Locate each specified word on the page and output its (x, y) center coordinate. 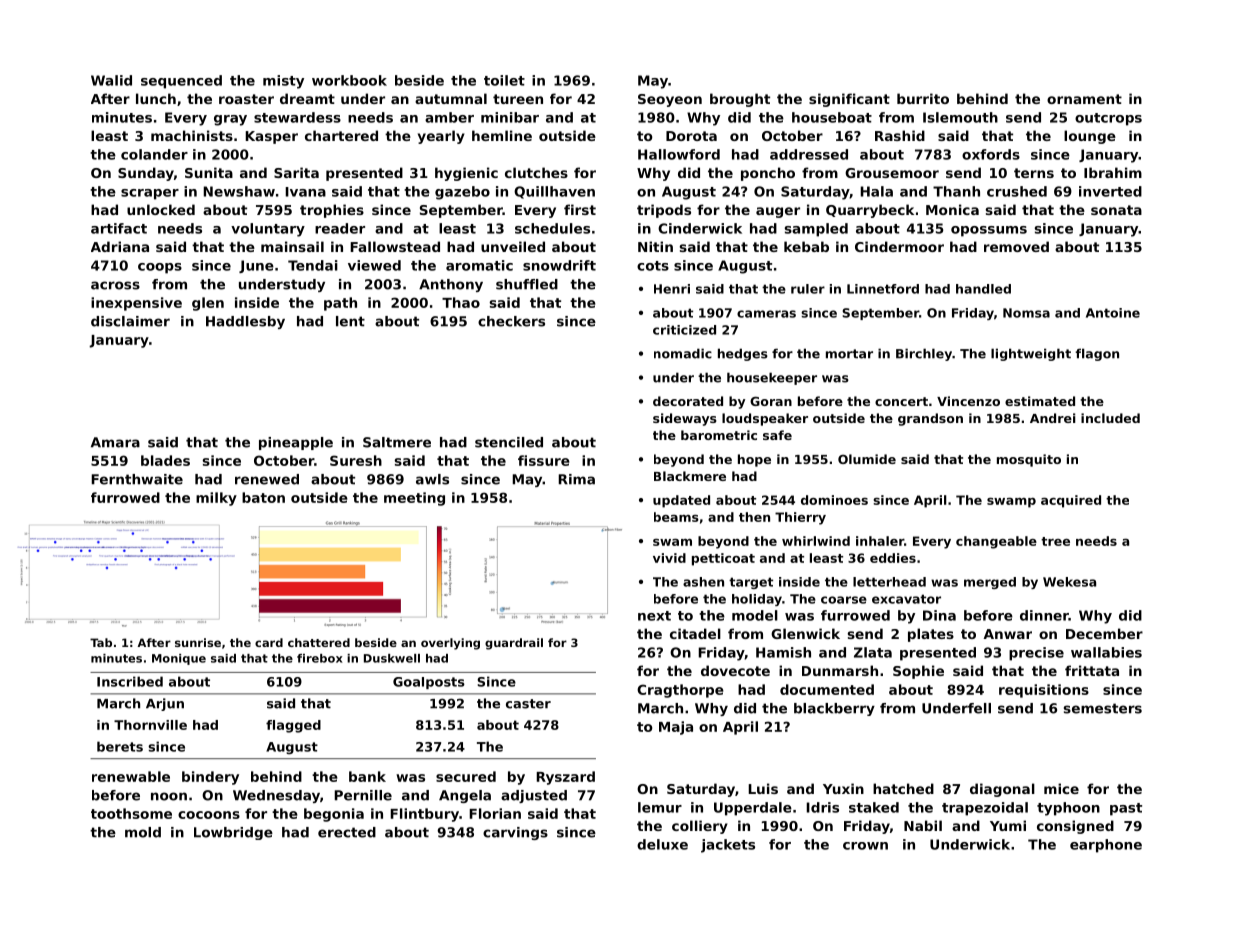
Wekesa (1069, 582)
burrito (923, 98)
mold (143, 832)
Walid (111, 80)
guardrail (514, 644)
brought (740, 100)
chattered (319, 642)
